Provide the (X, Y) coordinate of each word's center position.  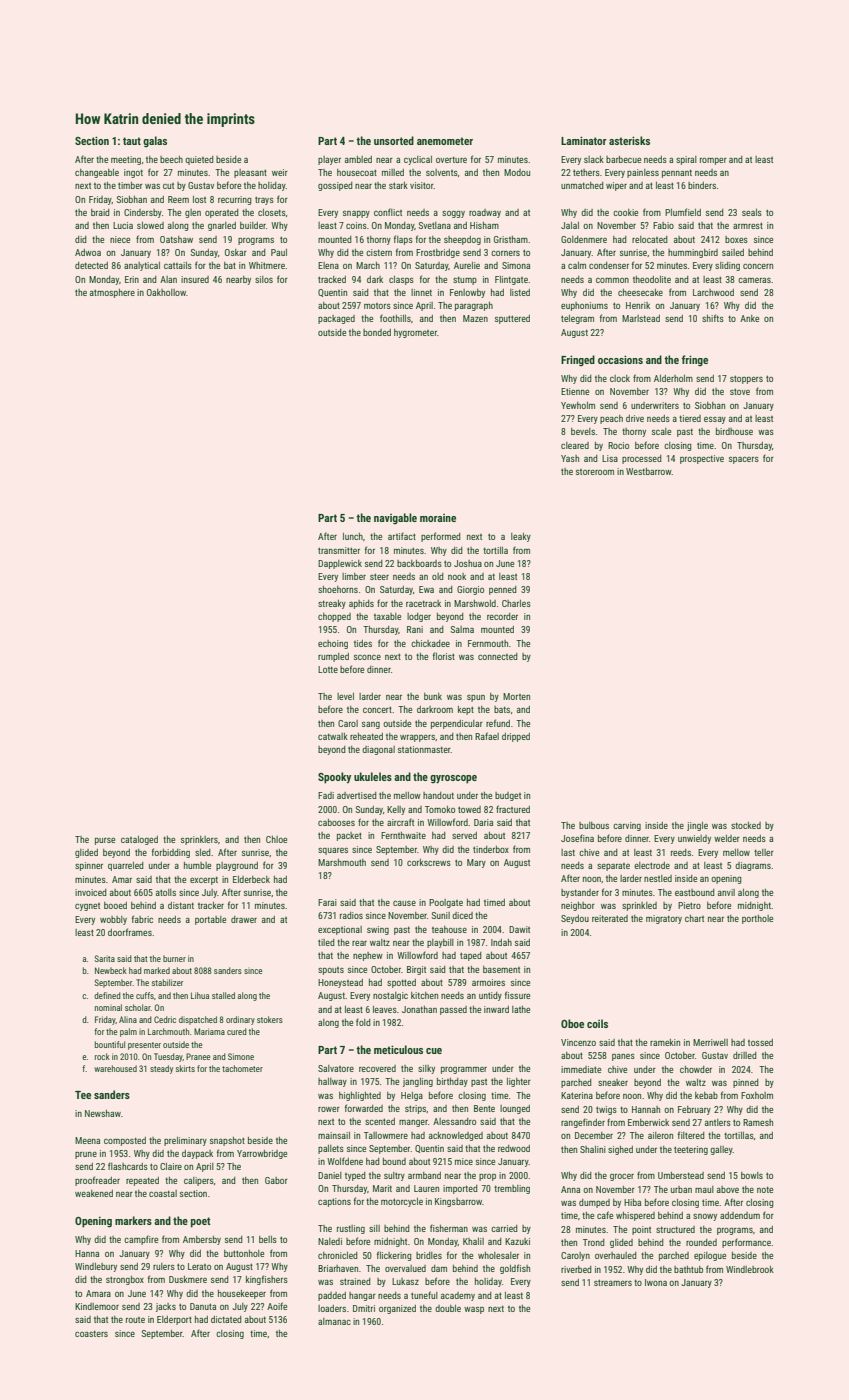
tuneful (424, 1295)
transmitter (339, 550)
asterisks (629, 140)
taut (132, 141)
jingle (697, 826)
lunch (353, 536)
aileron (660, 1135)
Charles (516, 603)
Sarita (104, 958)
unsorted (394, 140)
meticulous (398, 1049)
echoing (333, 644)
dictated (226, 1319)
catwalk (333, 736)
